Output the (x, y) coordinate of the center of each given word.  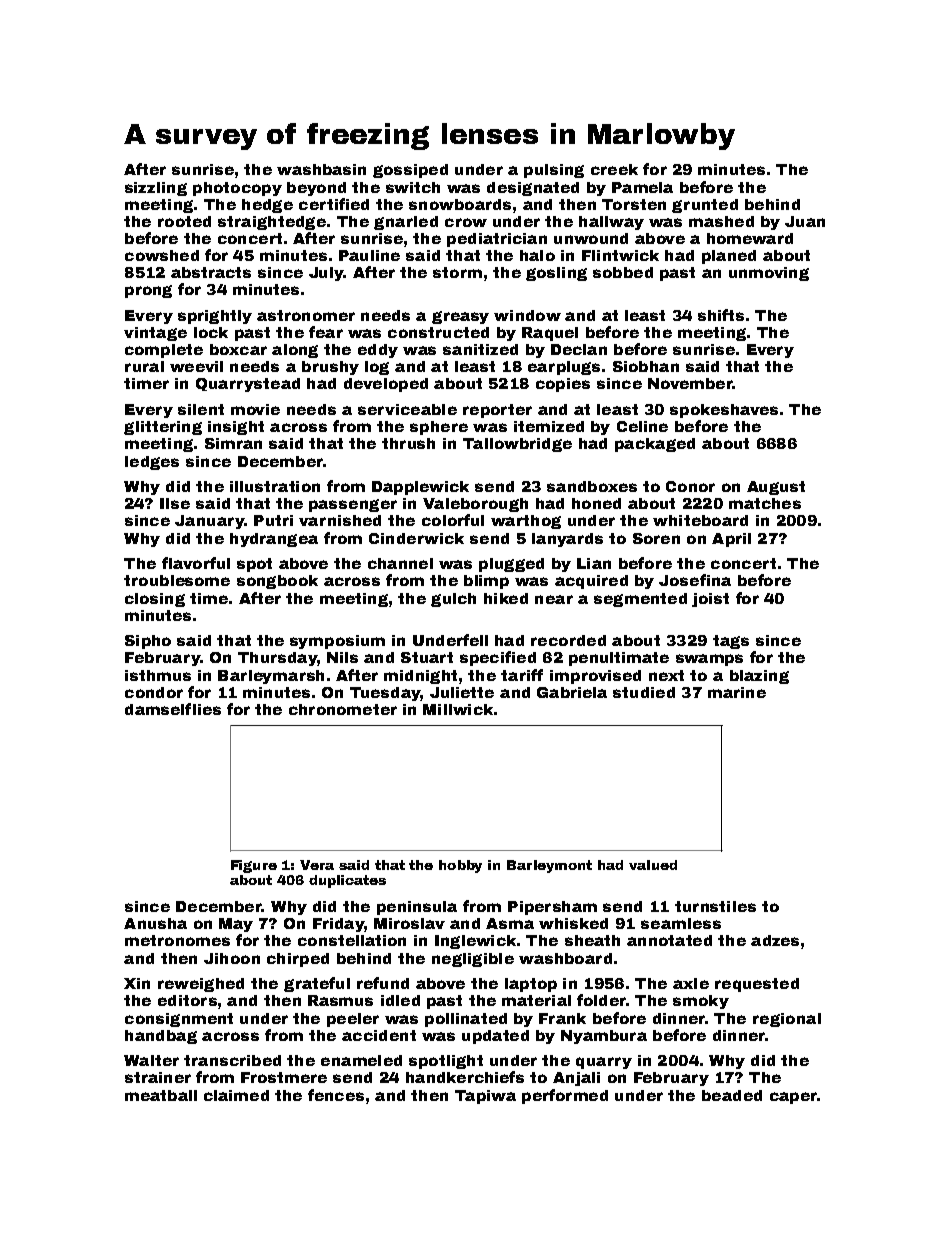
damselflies (173, 709)
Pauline (369, 255)
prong (148, 291)
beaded (732, 1095)
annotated (669, 940)
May (236, 925)
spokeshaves (724, 411)
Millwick (458, 709)
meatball (161, 1095)
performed (565, 1096)
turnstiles (715, 906)
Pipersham (552, 908)
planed (729, 257)
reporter (497, 411)
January (209, 522)
